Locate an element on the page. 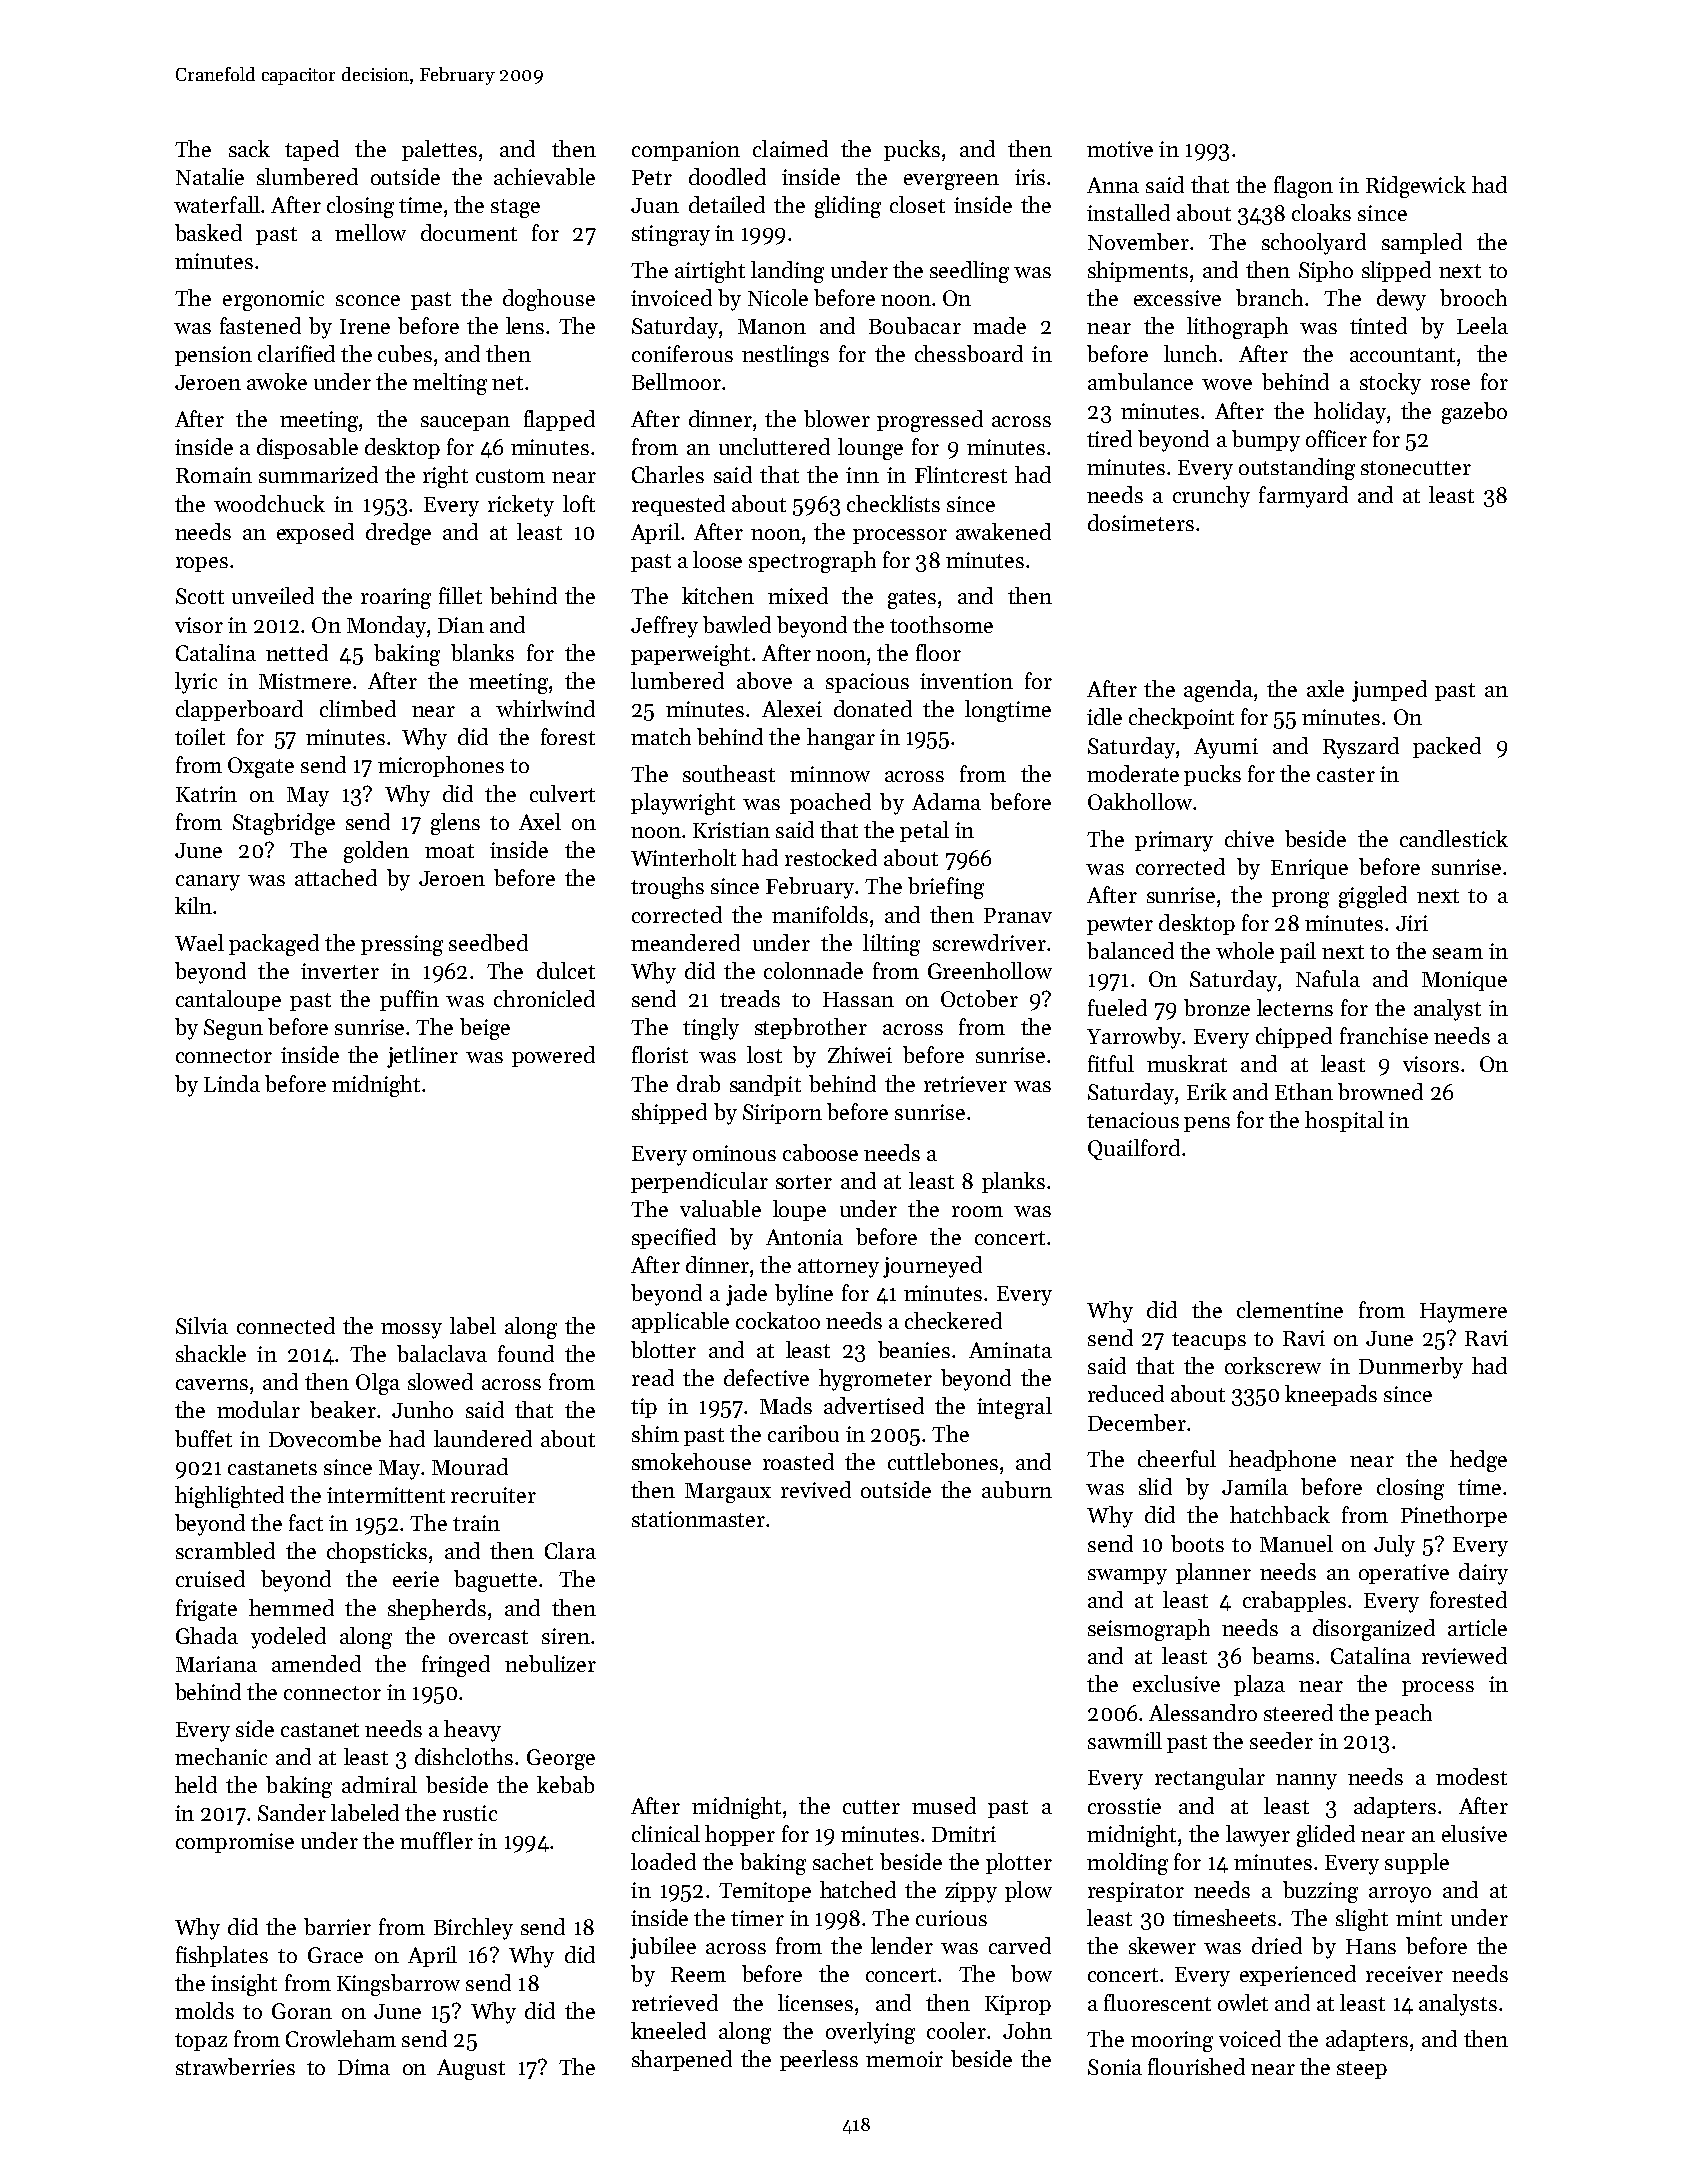 This image has width=1683, height=2178. palettes is located at coordinates (439, 150).
